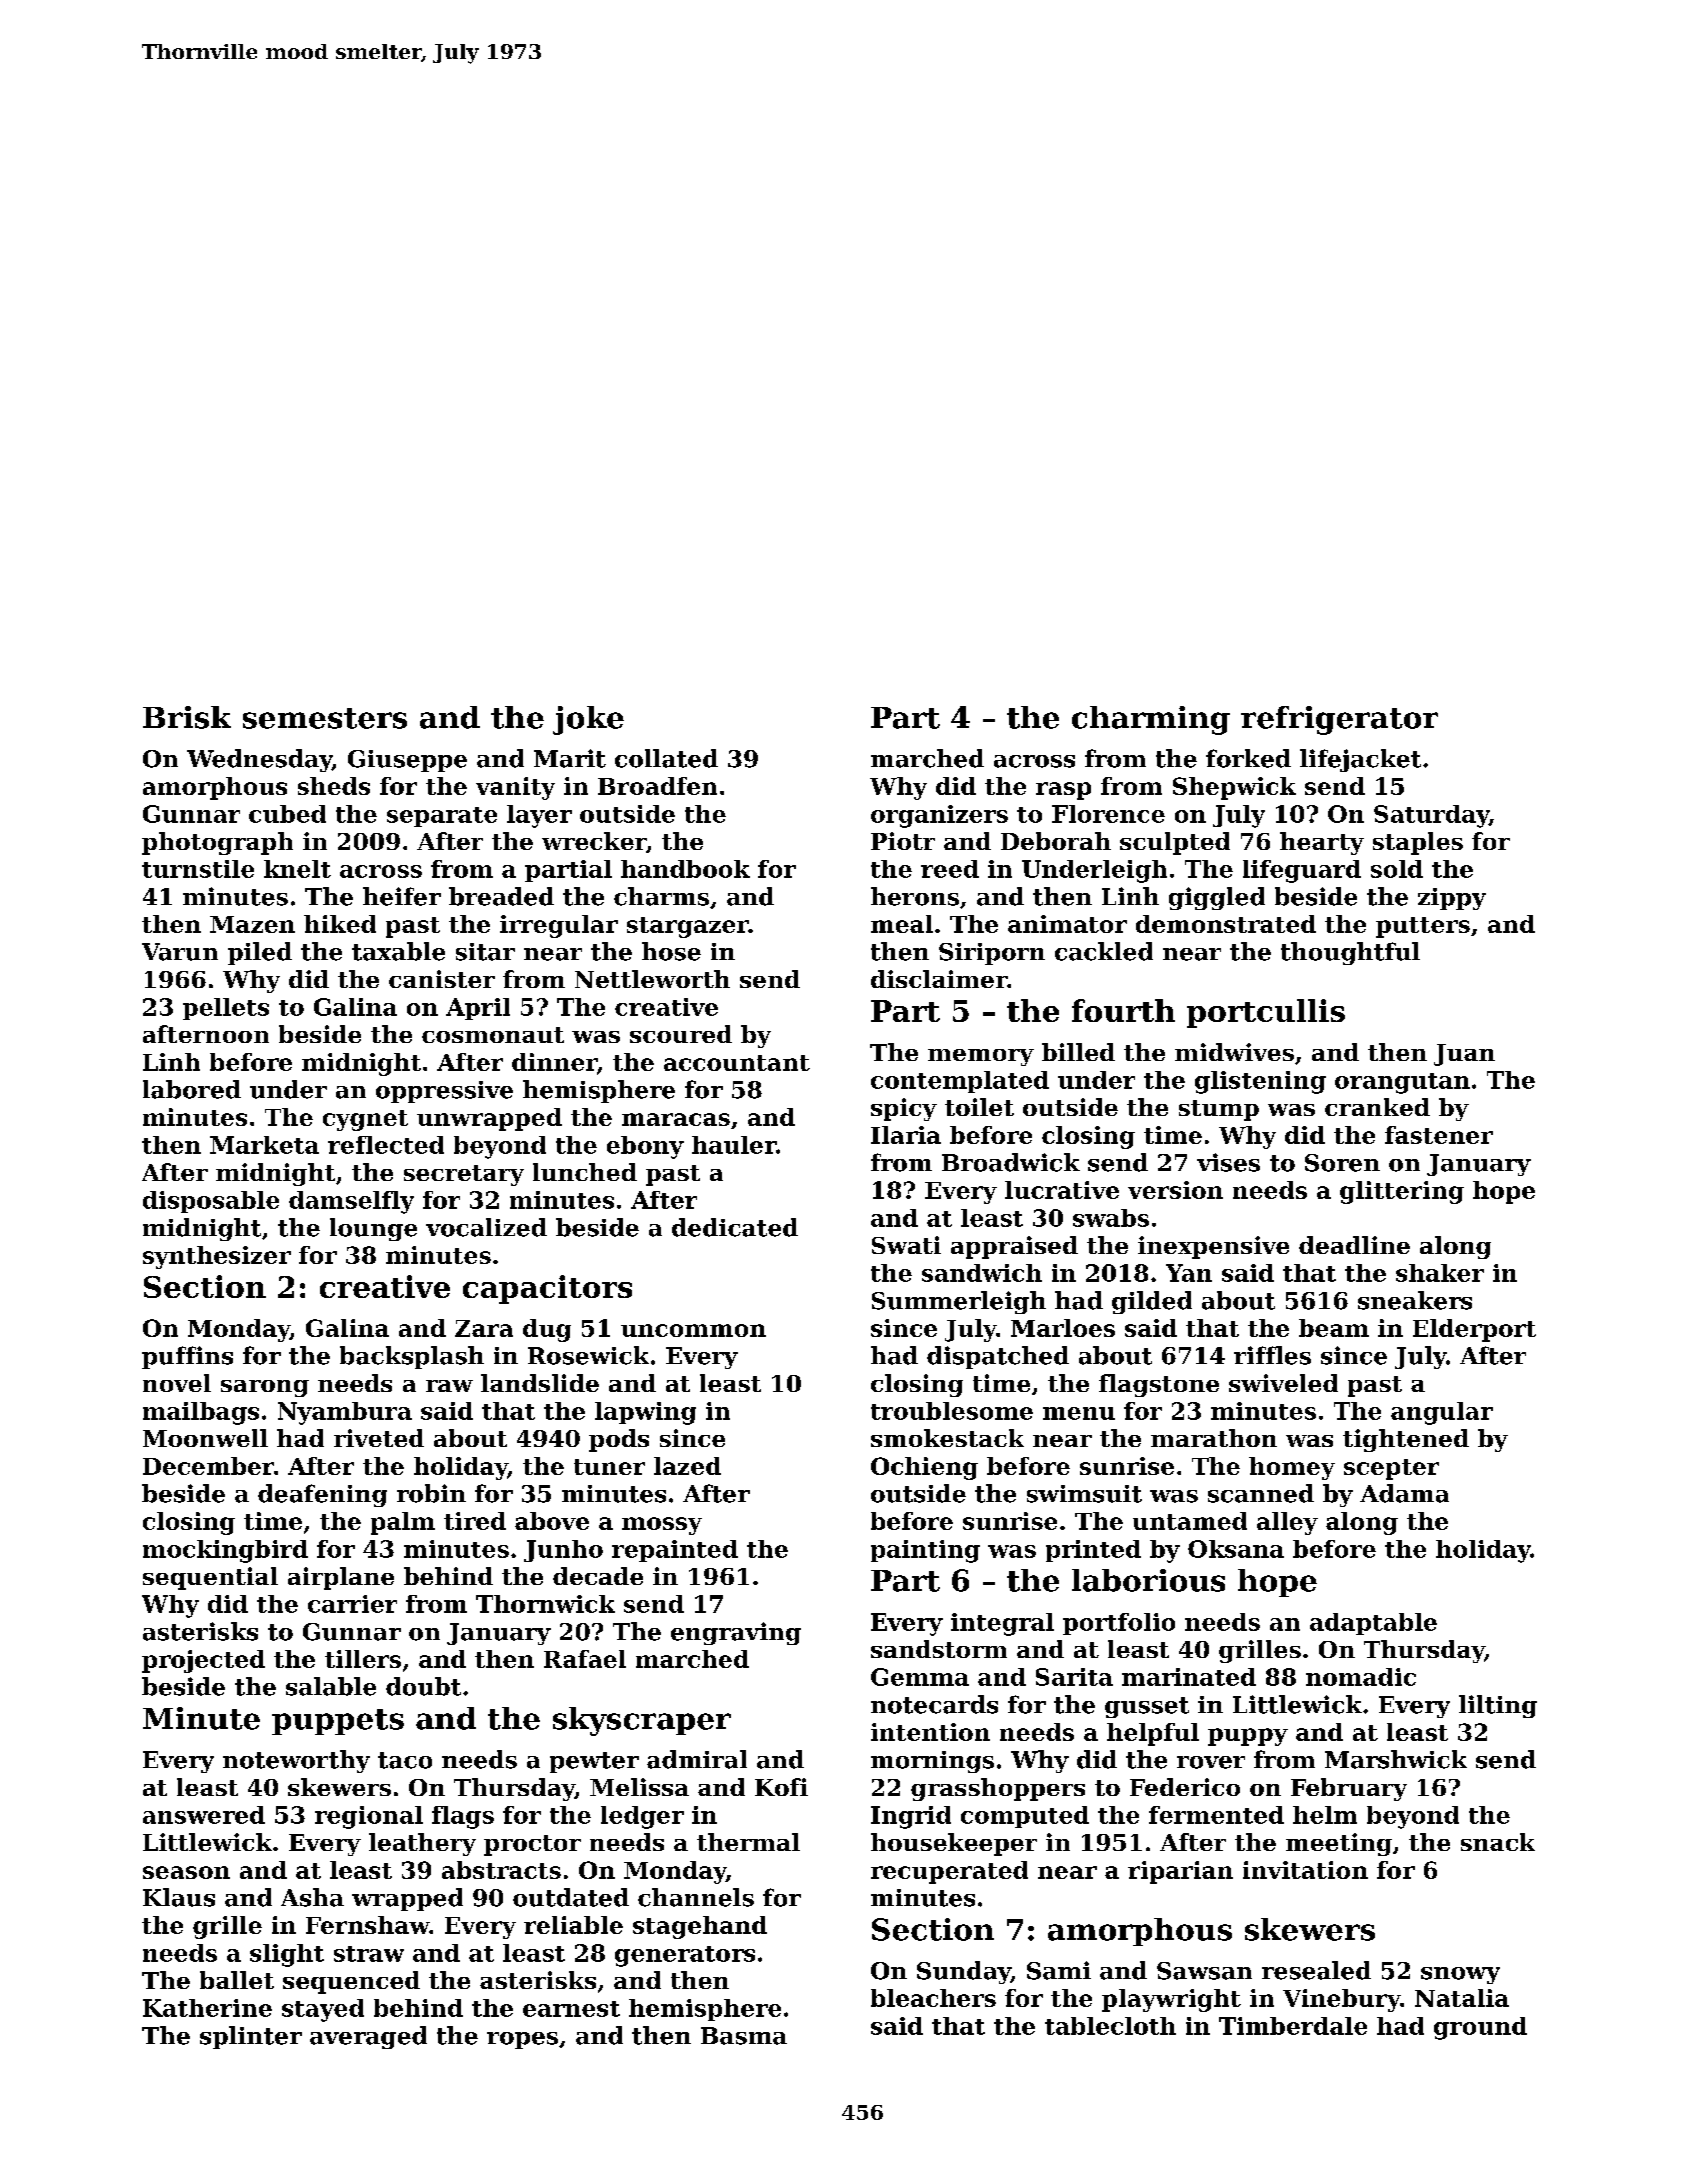  Describe the element at coordinates (1063, 791) in the screenshot. I see `rasp` at that location.
